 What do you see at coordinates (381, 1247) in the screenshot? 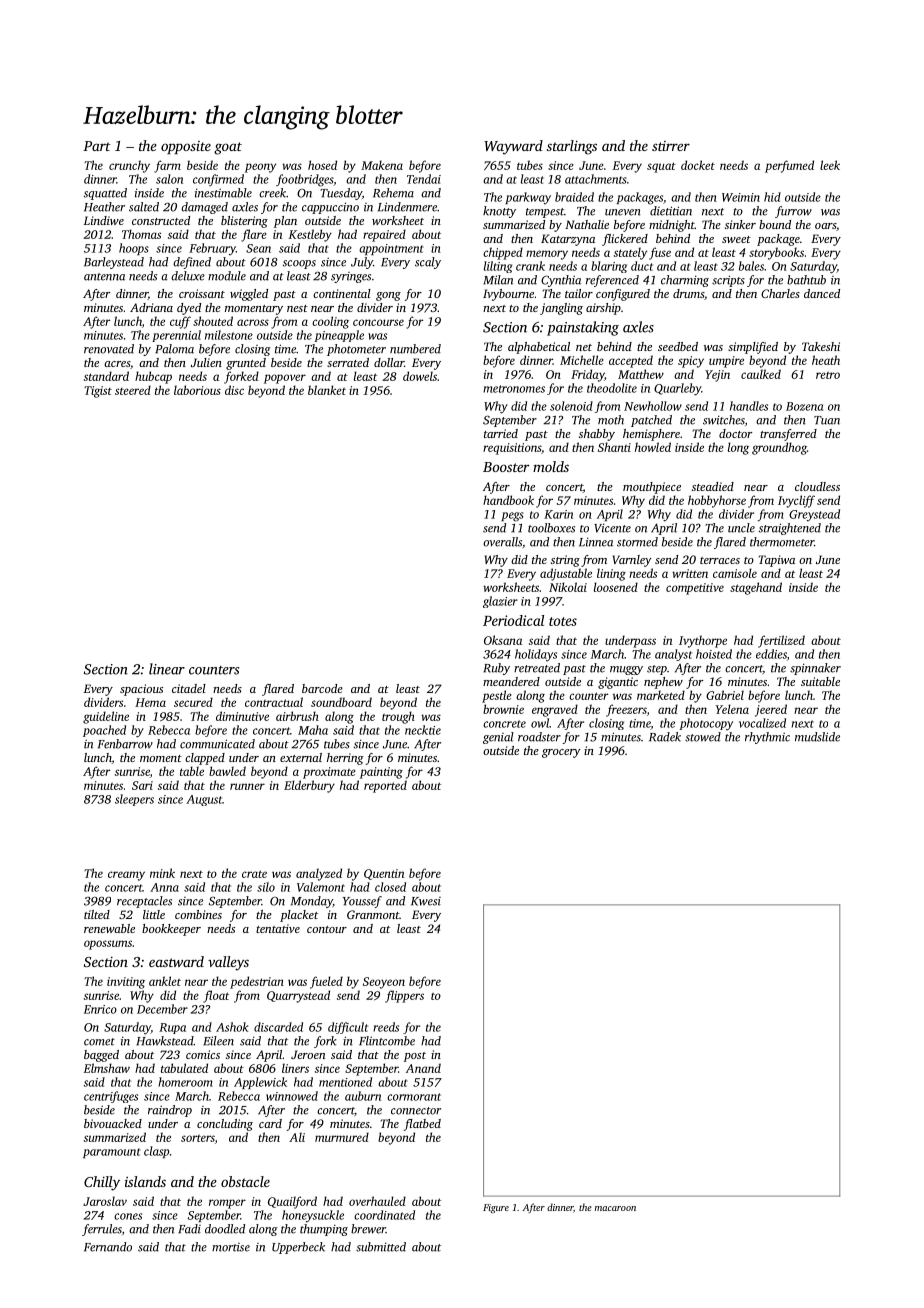
I see `submitted` at bounding box center [381, 1247].
